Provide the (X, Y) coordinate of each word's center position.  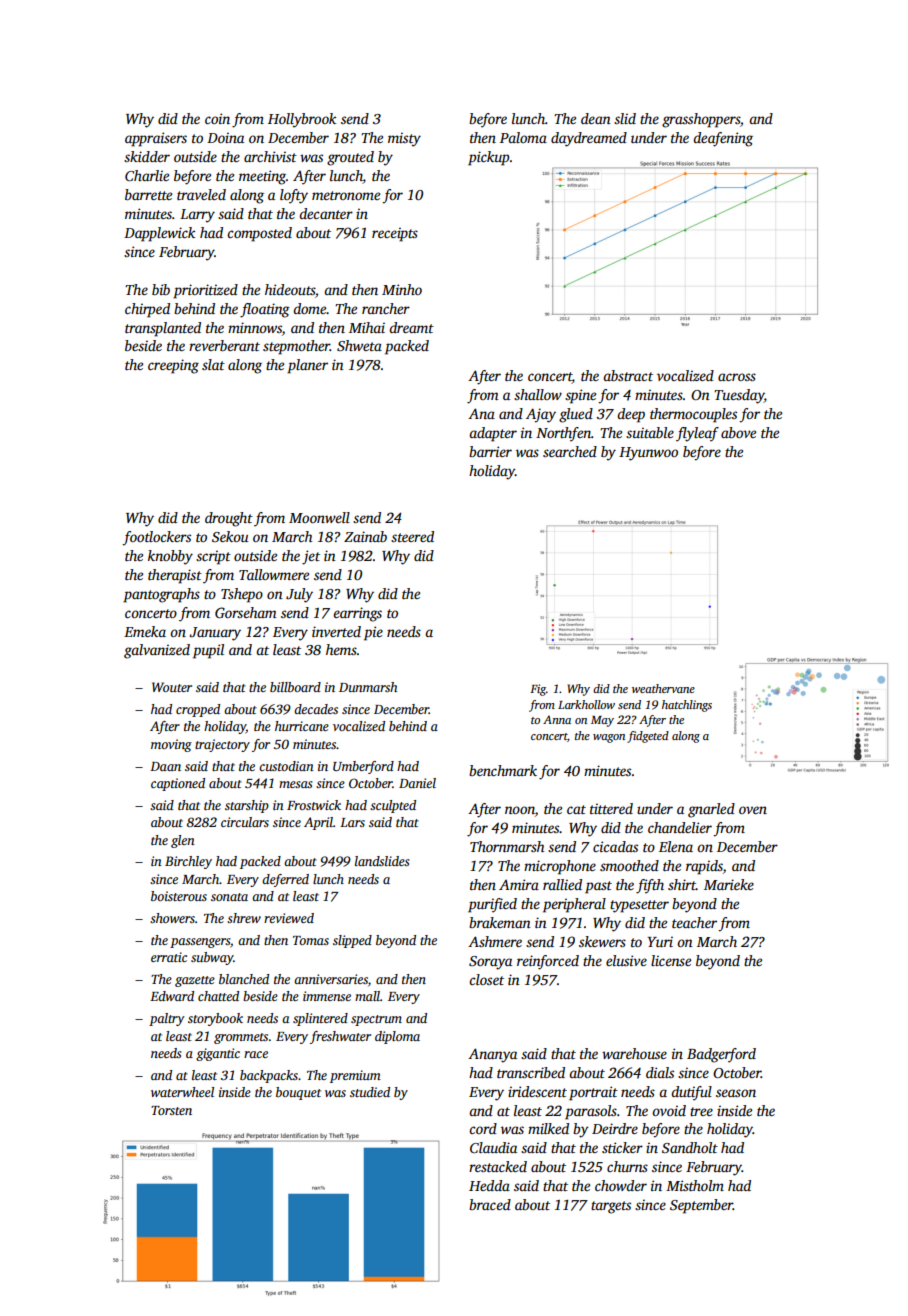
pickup (488, 158)
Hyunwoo (648, 454)
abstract (628, 375)
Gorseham (246, 612)
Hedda (489, 1185)
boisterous (179, 896)
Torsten (171, 1110)
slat (213, 364)
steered (412, 536)
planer (307, 366)
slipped (352, 941)
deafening (723, 139)
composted (259, 234)
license (671, 960)
